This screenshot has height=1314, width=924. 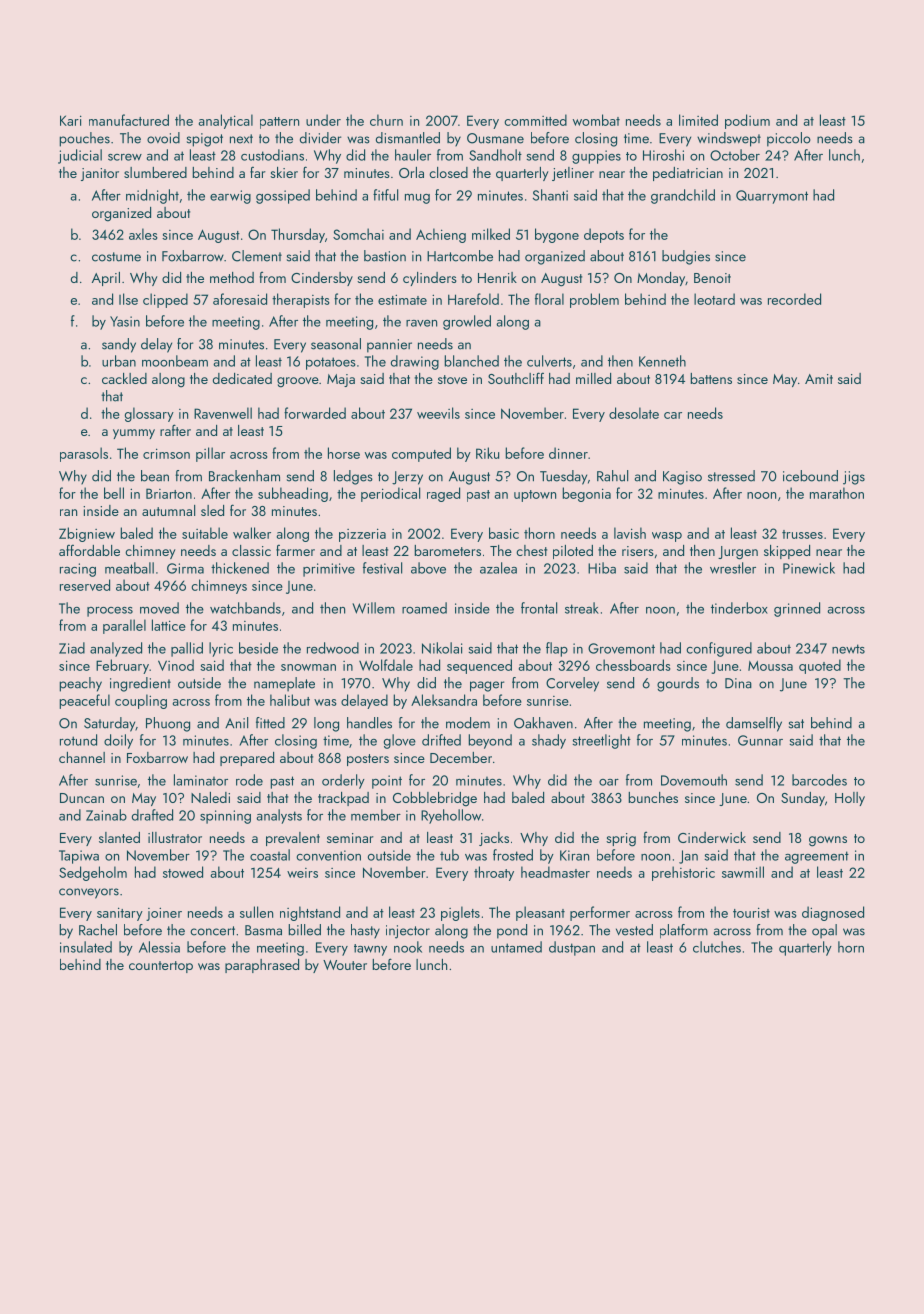 I want to click on Wouter, so click(x=345, y=965).
